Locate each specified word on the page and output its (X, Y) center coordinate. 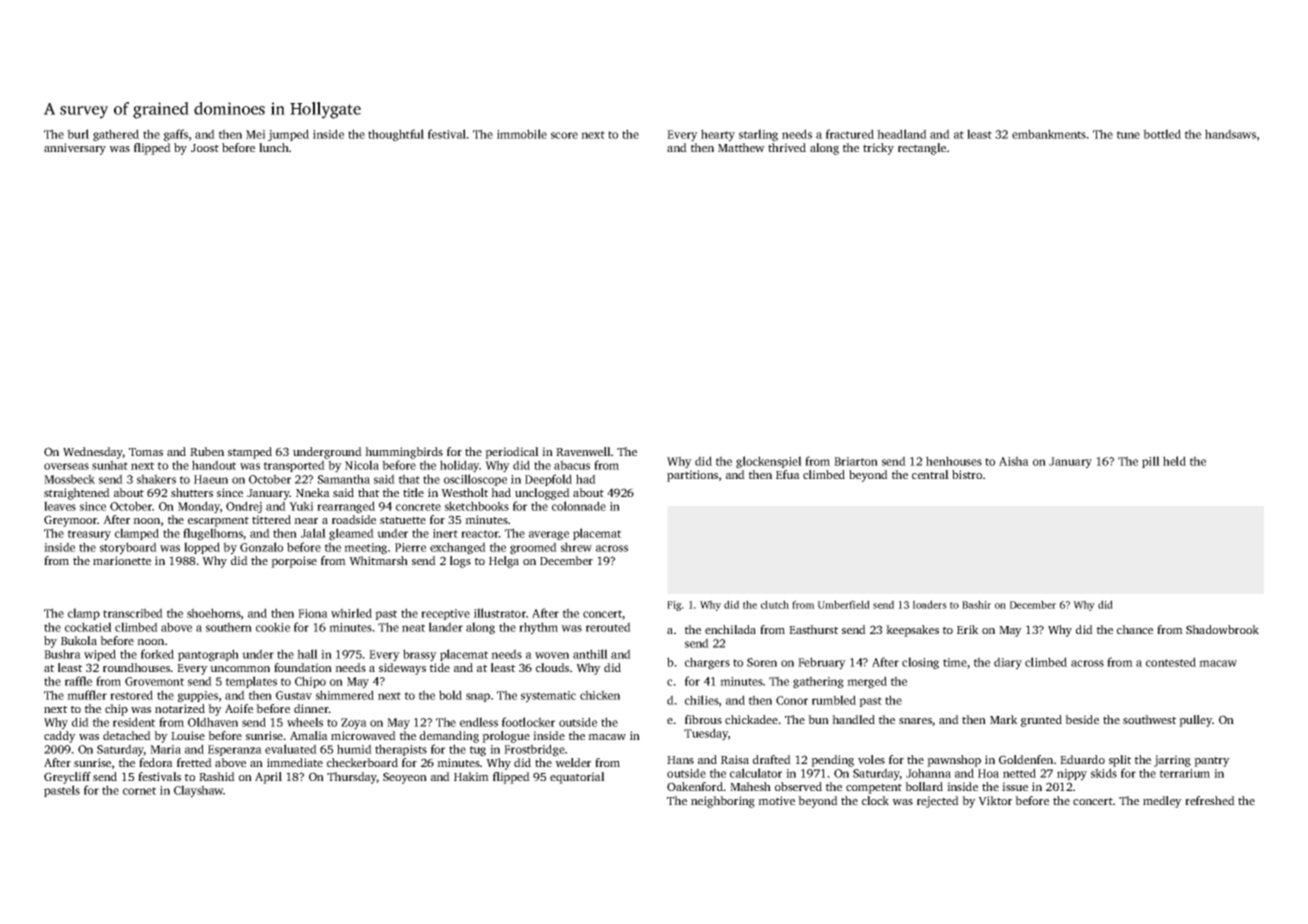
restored (131, 695)
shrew (576, 547)
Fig (674, 606)
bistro (967, 474)
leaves (60, 506)
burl (78, 134)
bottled (1162, 134)
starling (758, 135)
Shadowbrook (1222, 629)
